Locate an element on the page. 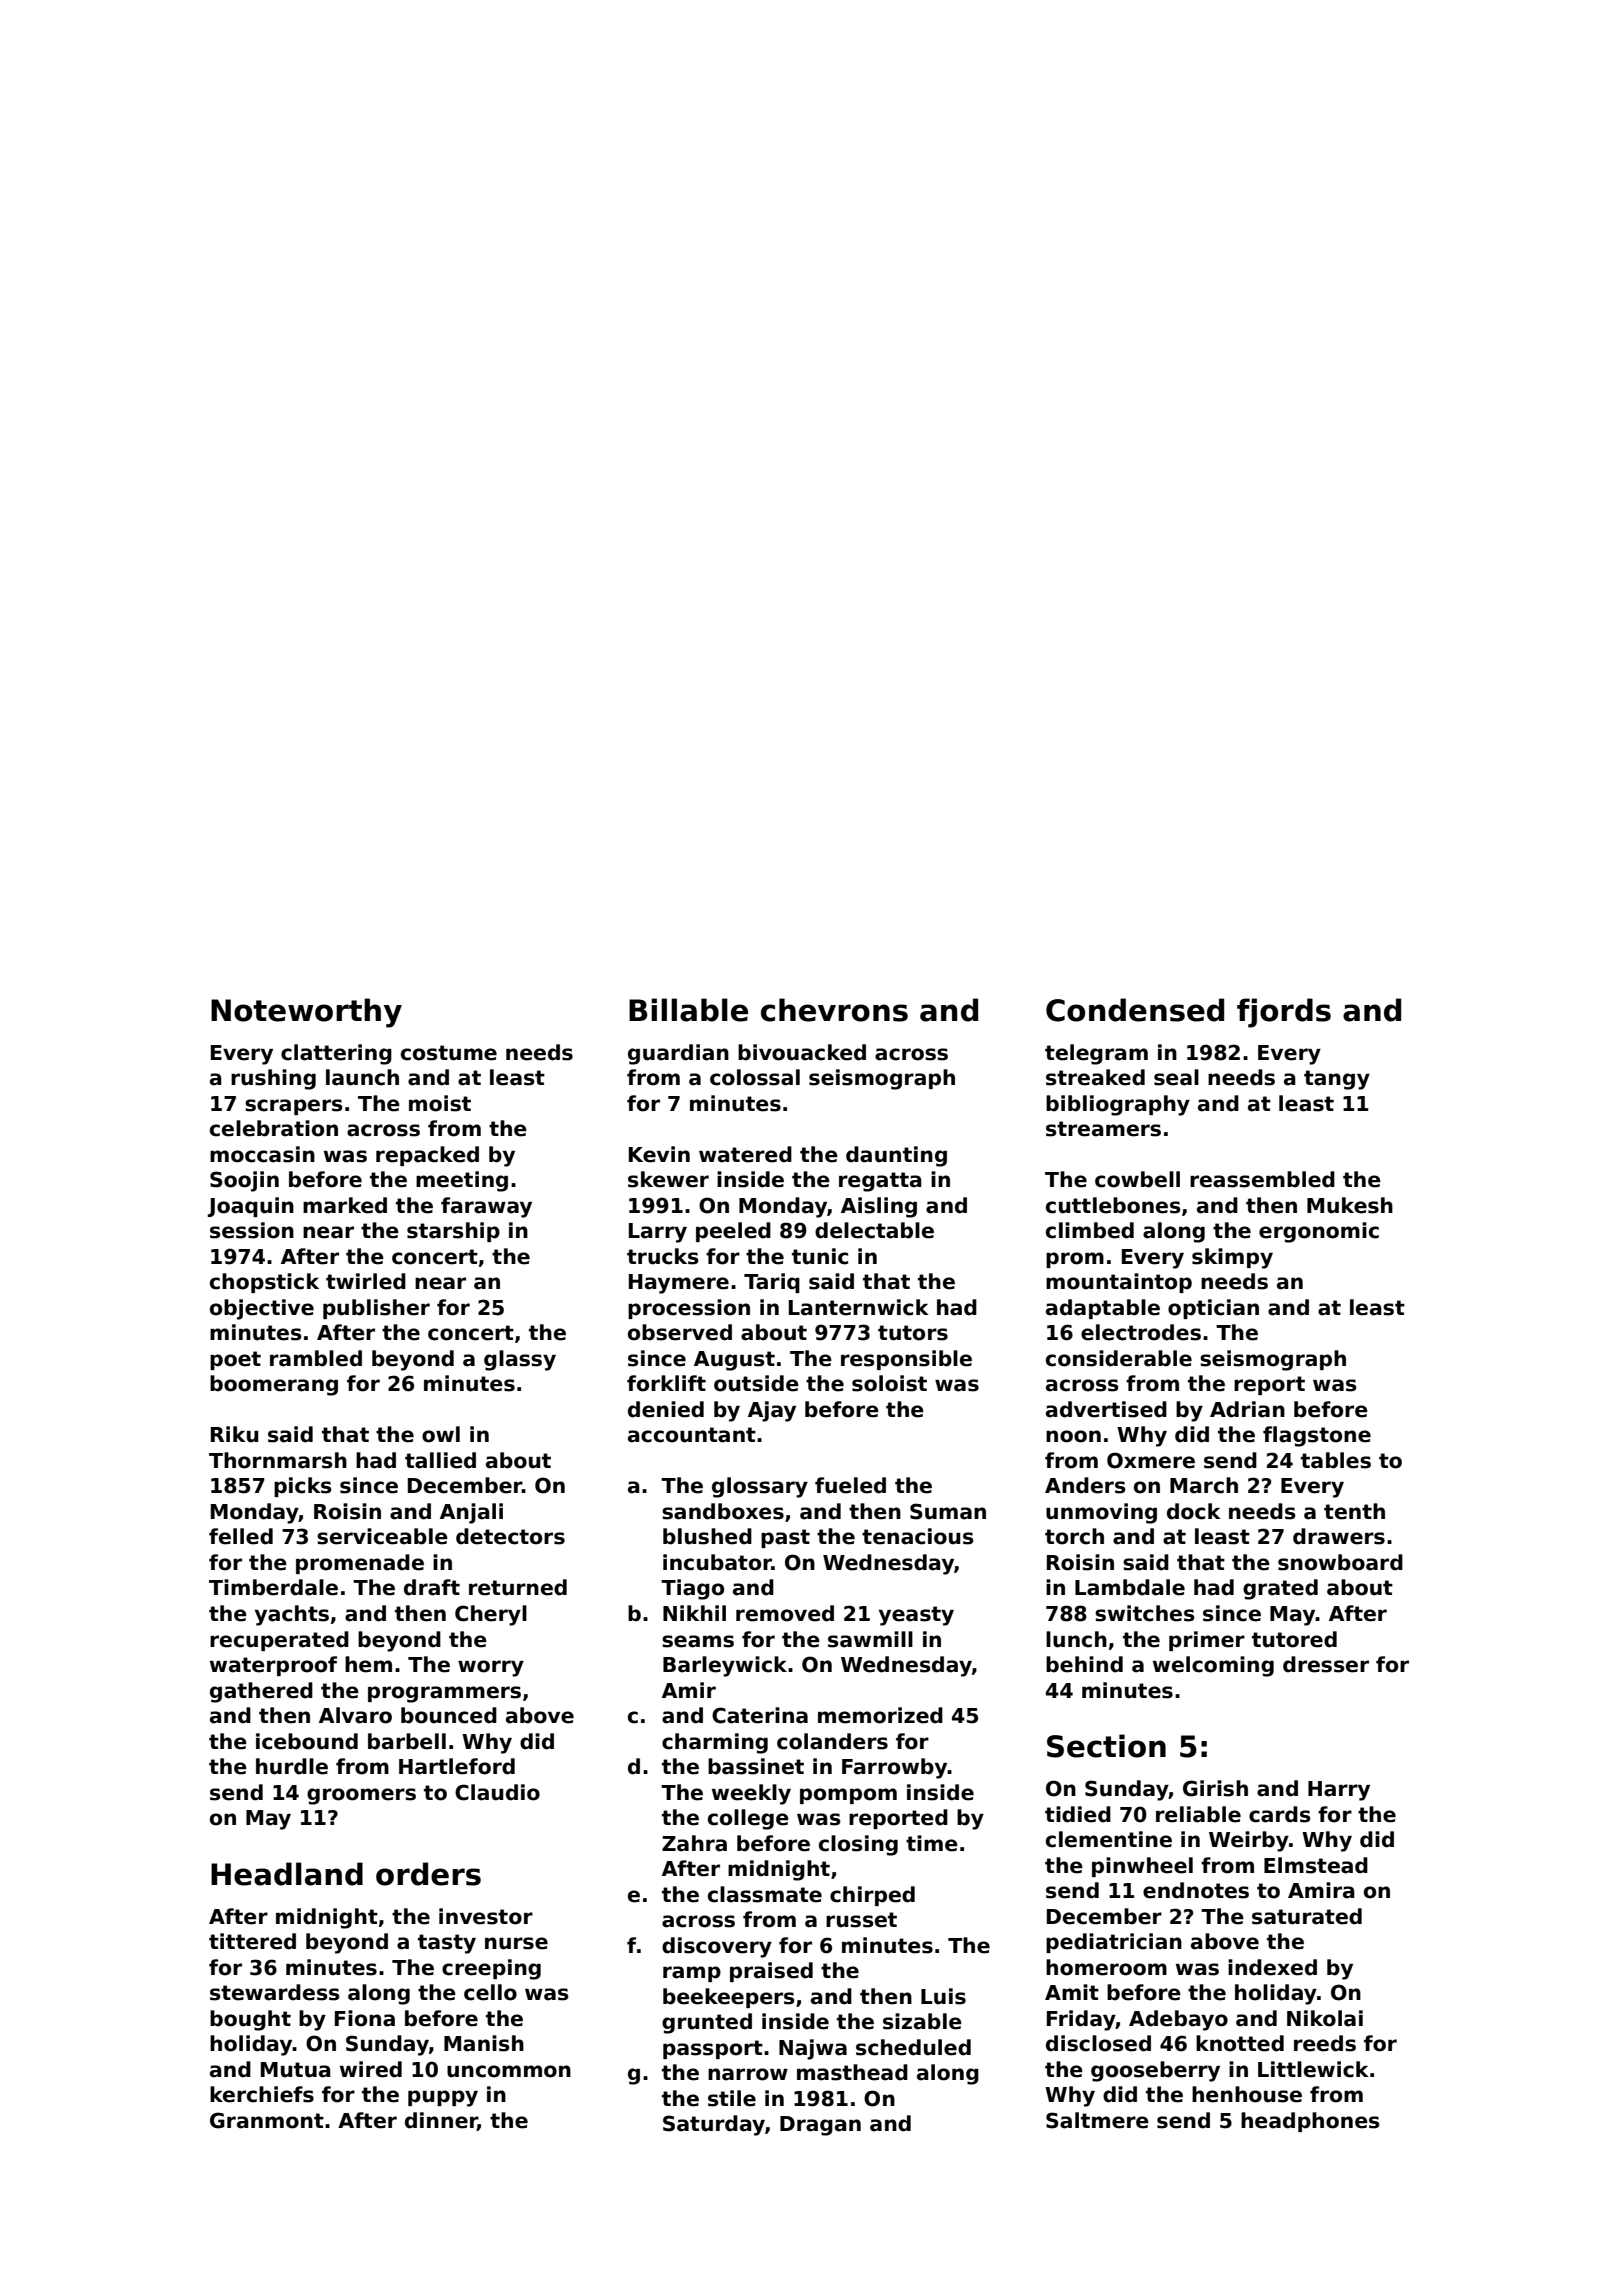 The image size is (1620, 2292). glassy is located at coordinates (520, 1360).
